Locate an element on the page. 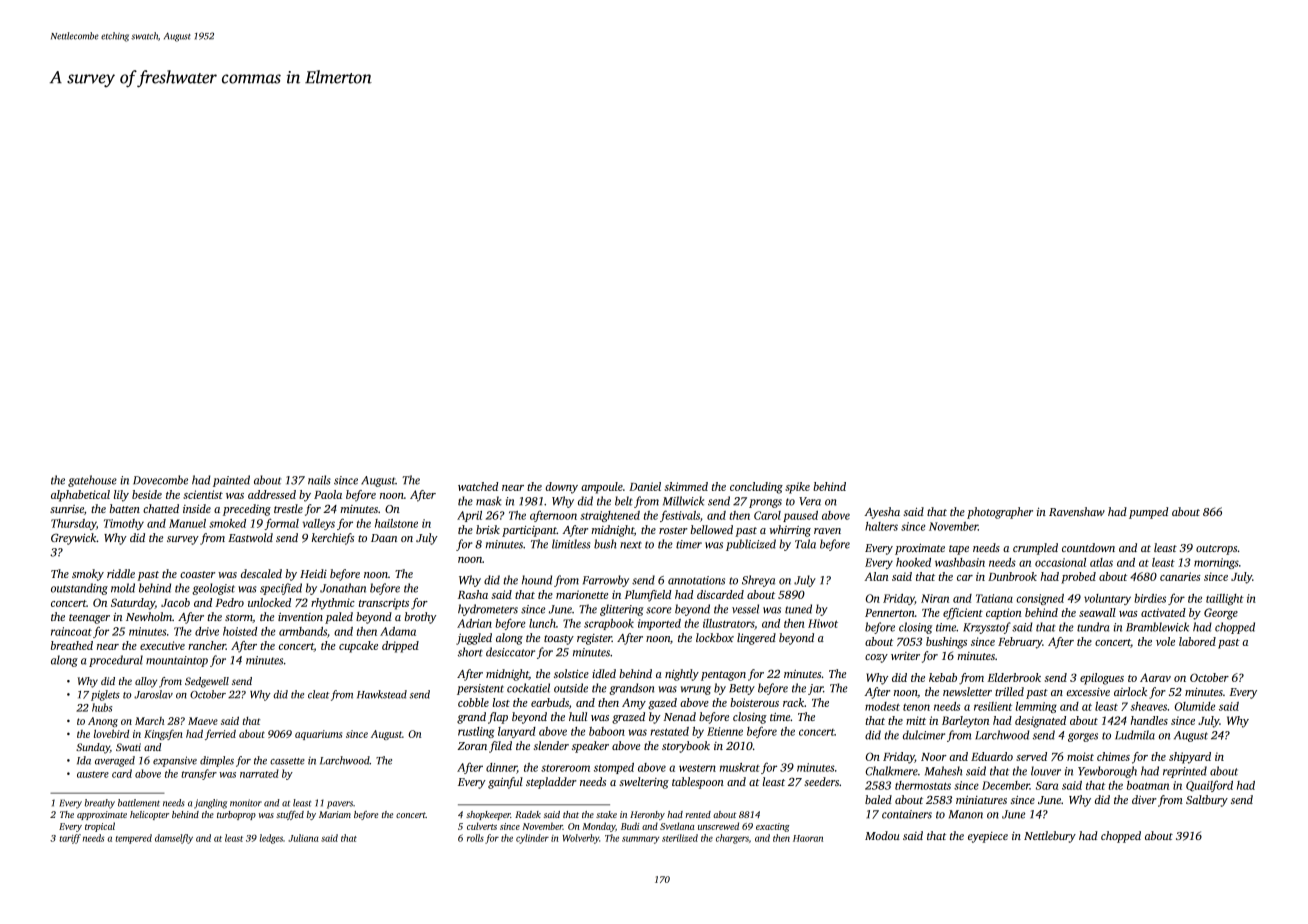 This page has height=924, width=1308. skimmed is located at coordinates (686, 486).
